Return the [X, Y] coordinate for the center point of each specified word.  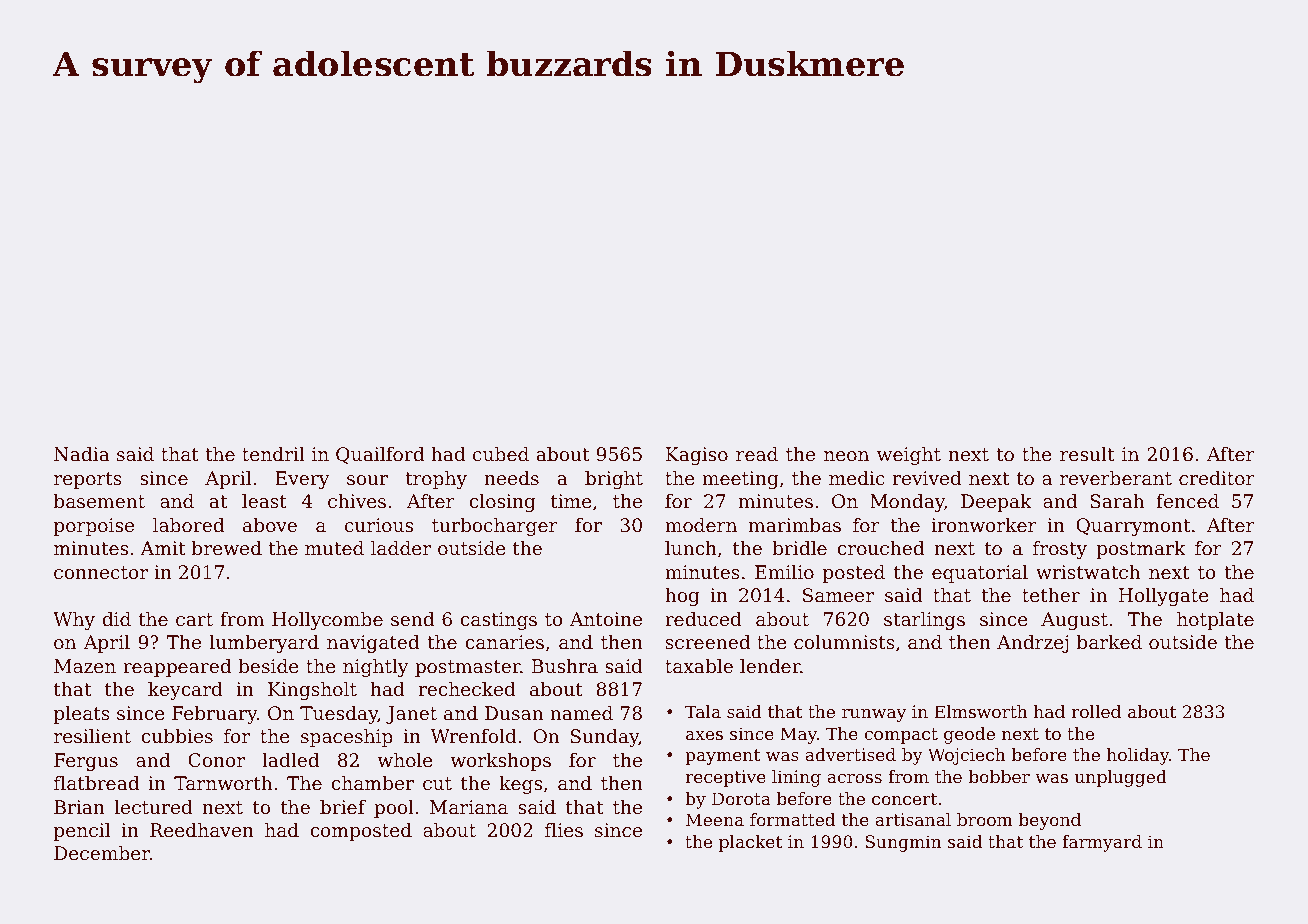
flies [564, 830]
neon [846, 456]
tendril [273, 454]
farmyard [1102, 843]
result [1087, 454]
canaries [504, 642]
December [102, 853]
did [116, 619]
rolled [1096, 711]
